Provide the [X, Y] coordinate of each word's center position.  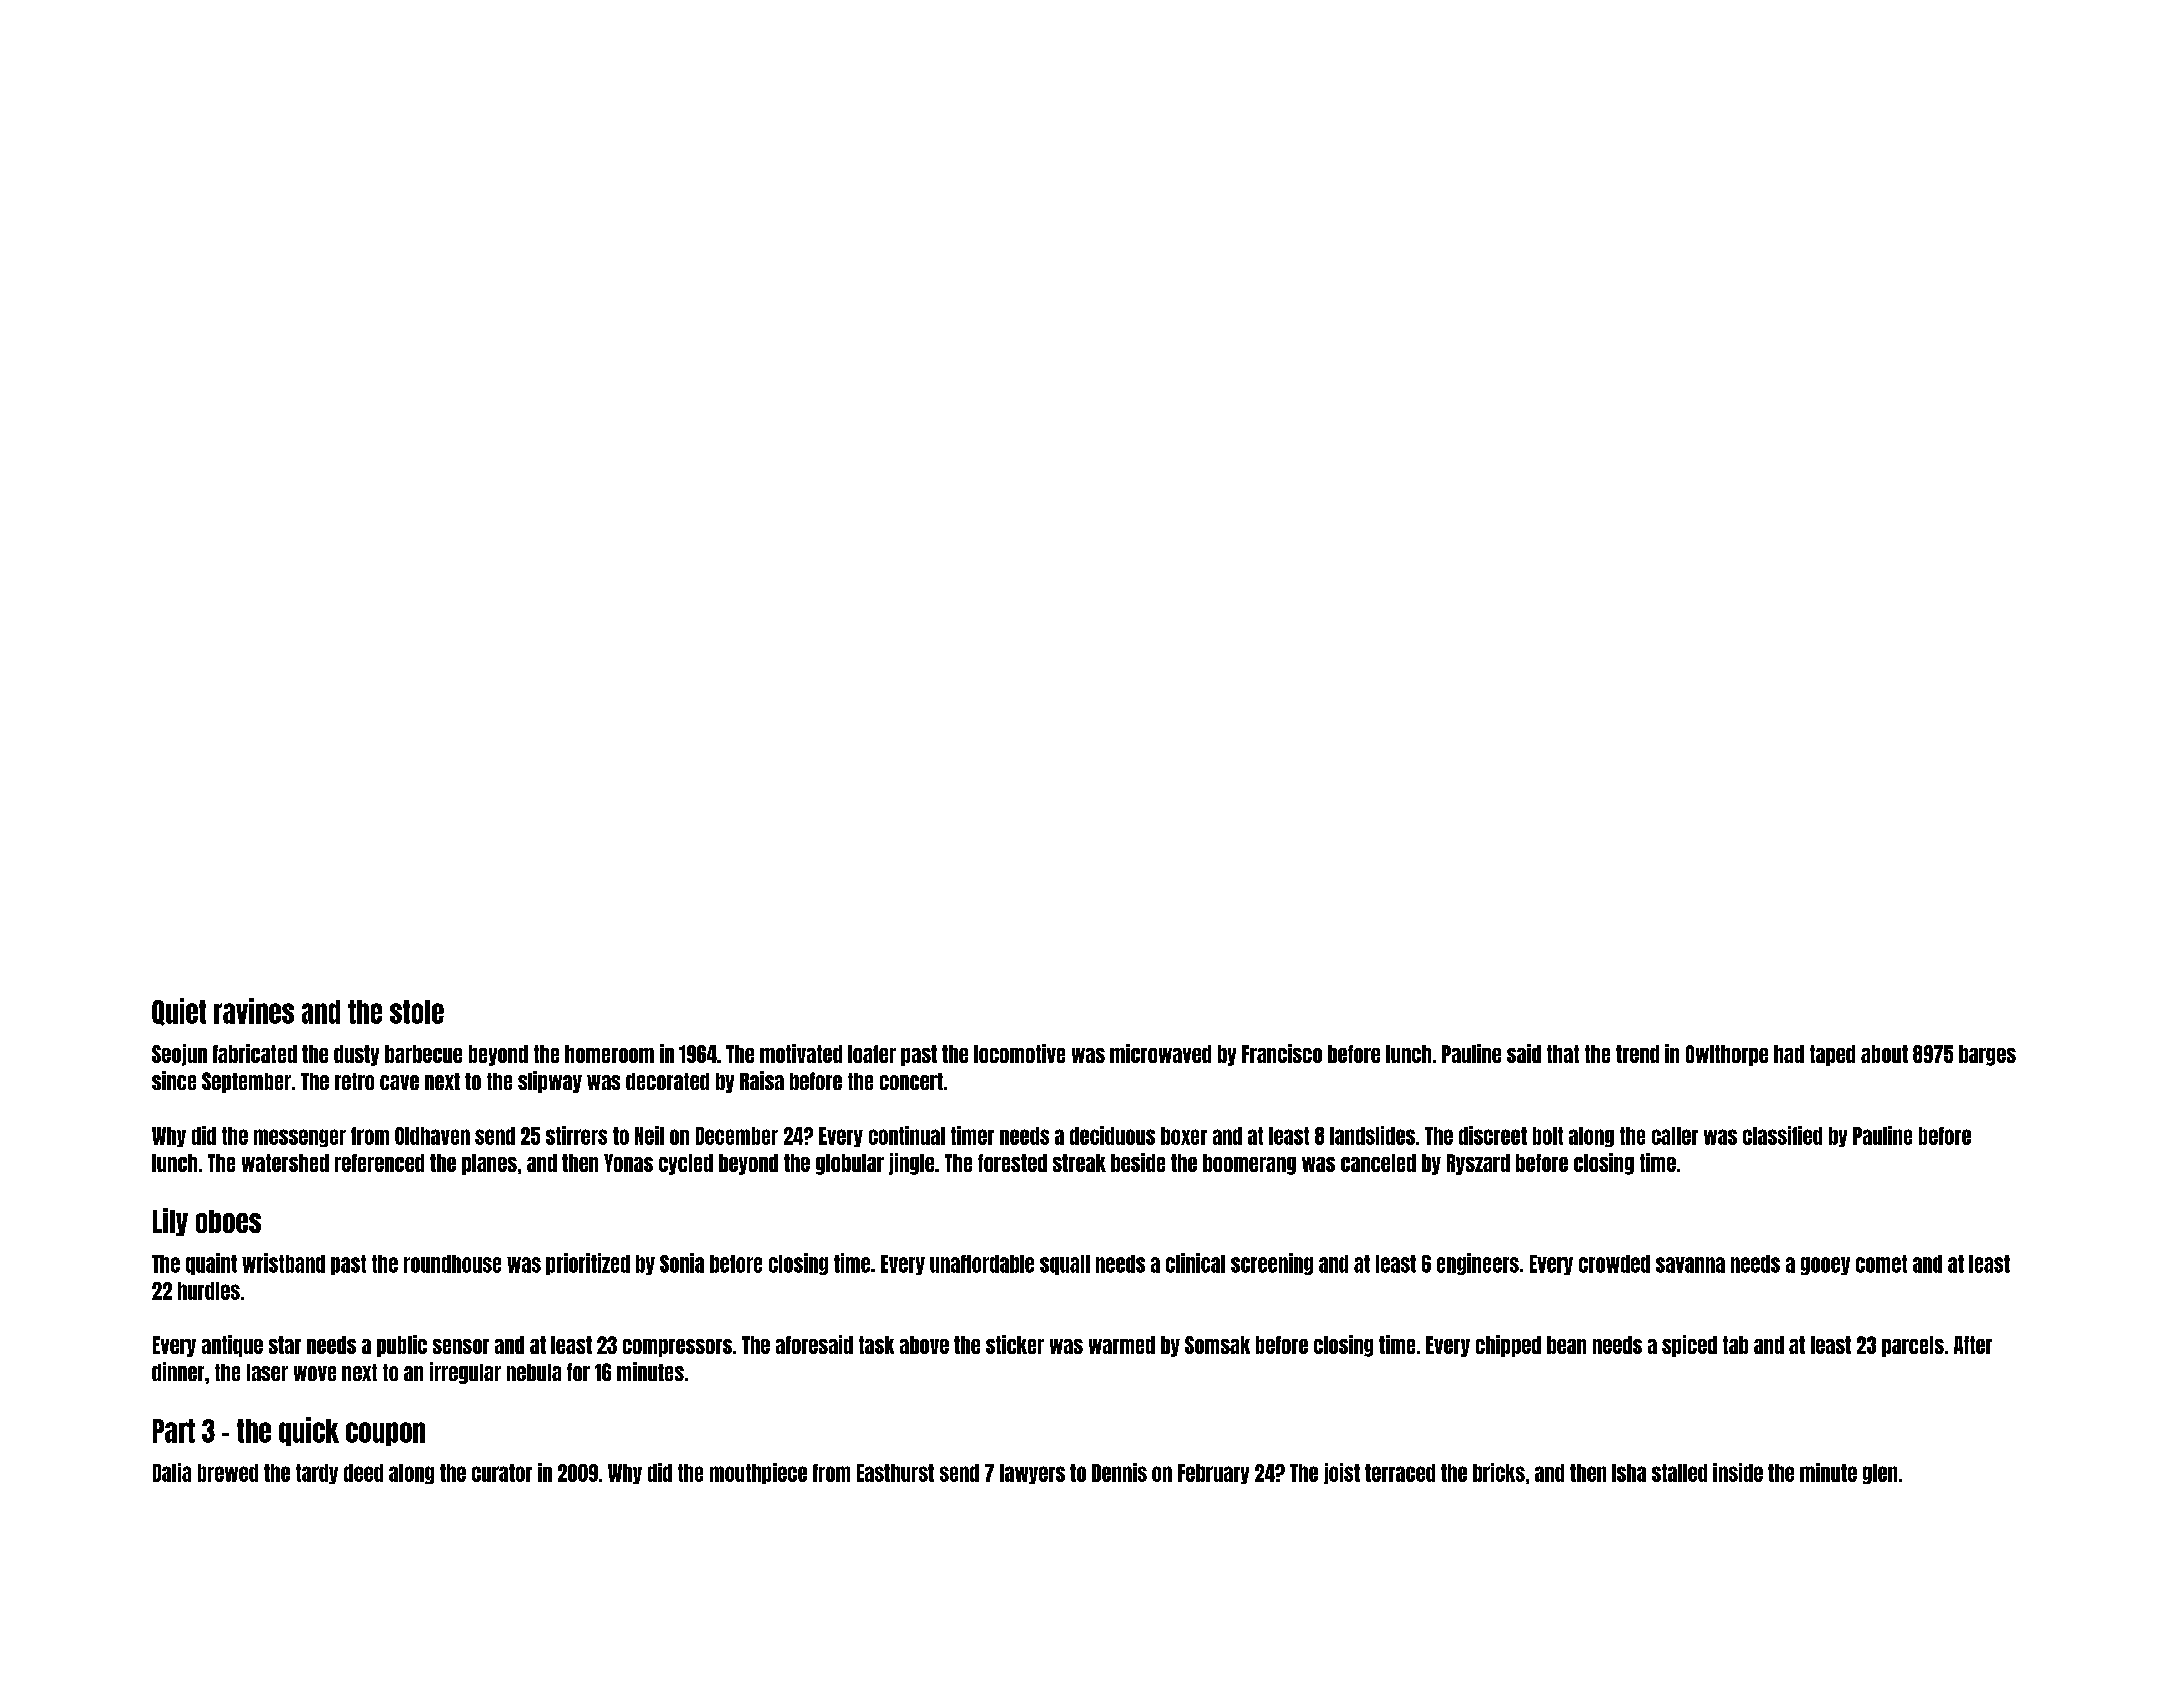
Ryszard [1478, 1164]
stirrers [576, 1135]
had [1789, 1054]
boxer [1184, 1136]
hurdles [209, 1291]
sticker [1015, 1344]
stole [417, 1012]
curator [502, 1473]
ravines [254, 1011]
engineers [1478, 1264]
